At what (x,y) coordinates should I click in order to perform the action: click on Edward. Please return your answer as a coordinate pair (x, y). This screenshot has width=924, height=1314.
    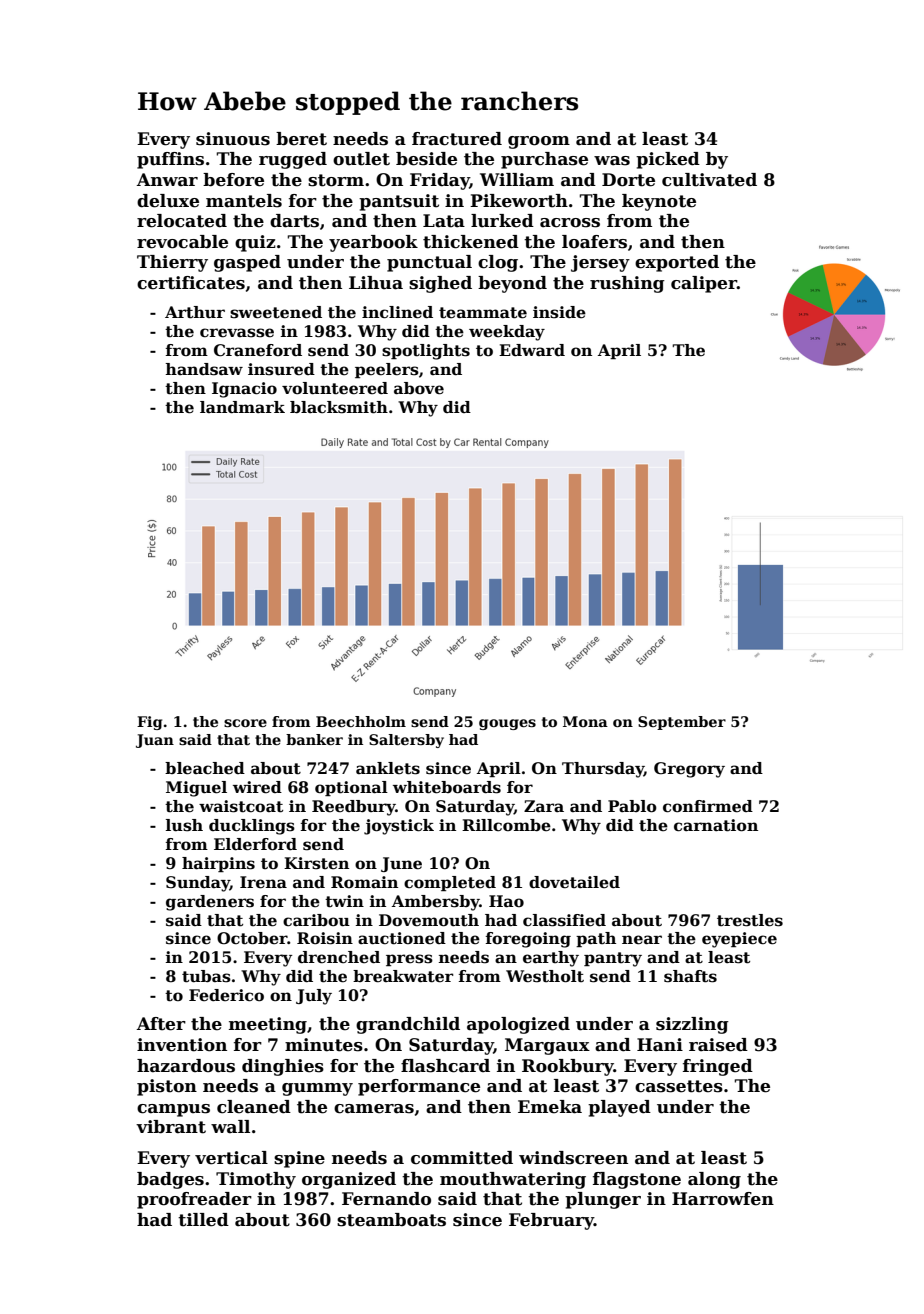
    Looking at the image, I should click on (532, 350).
